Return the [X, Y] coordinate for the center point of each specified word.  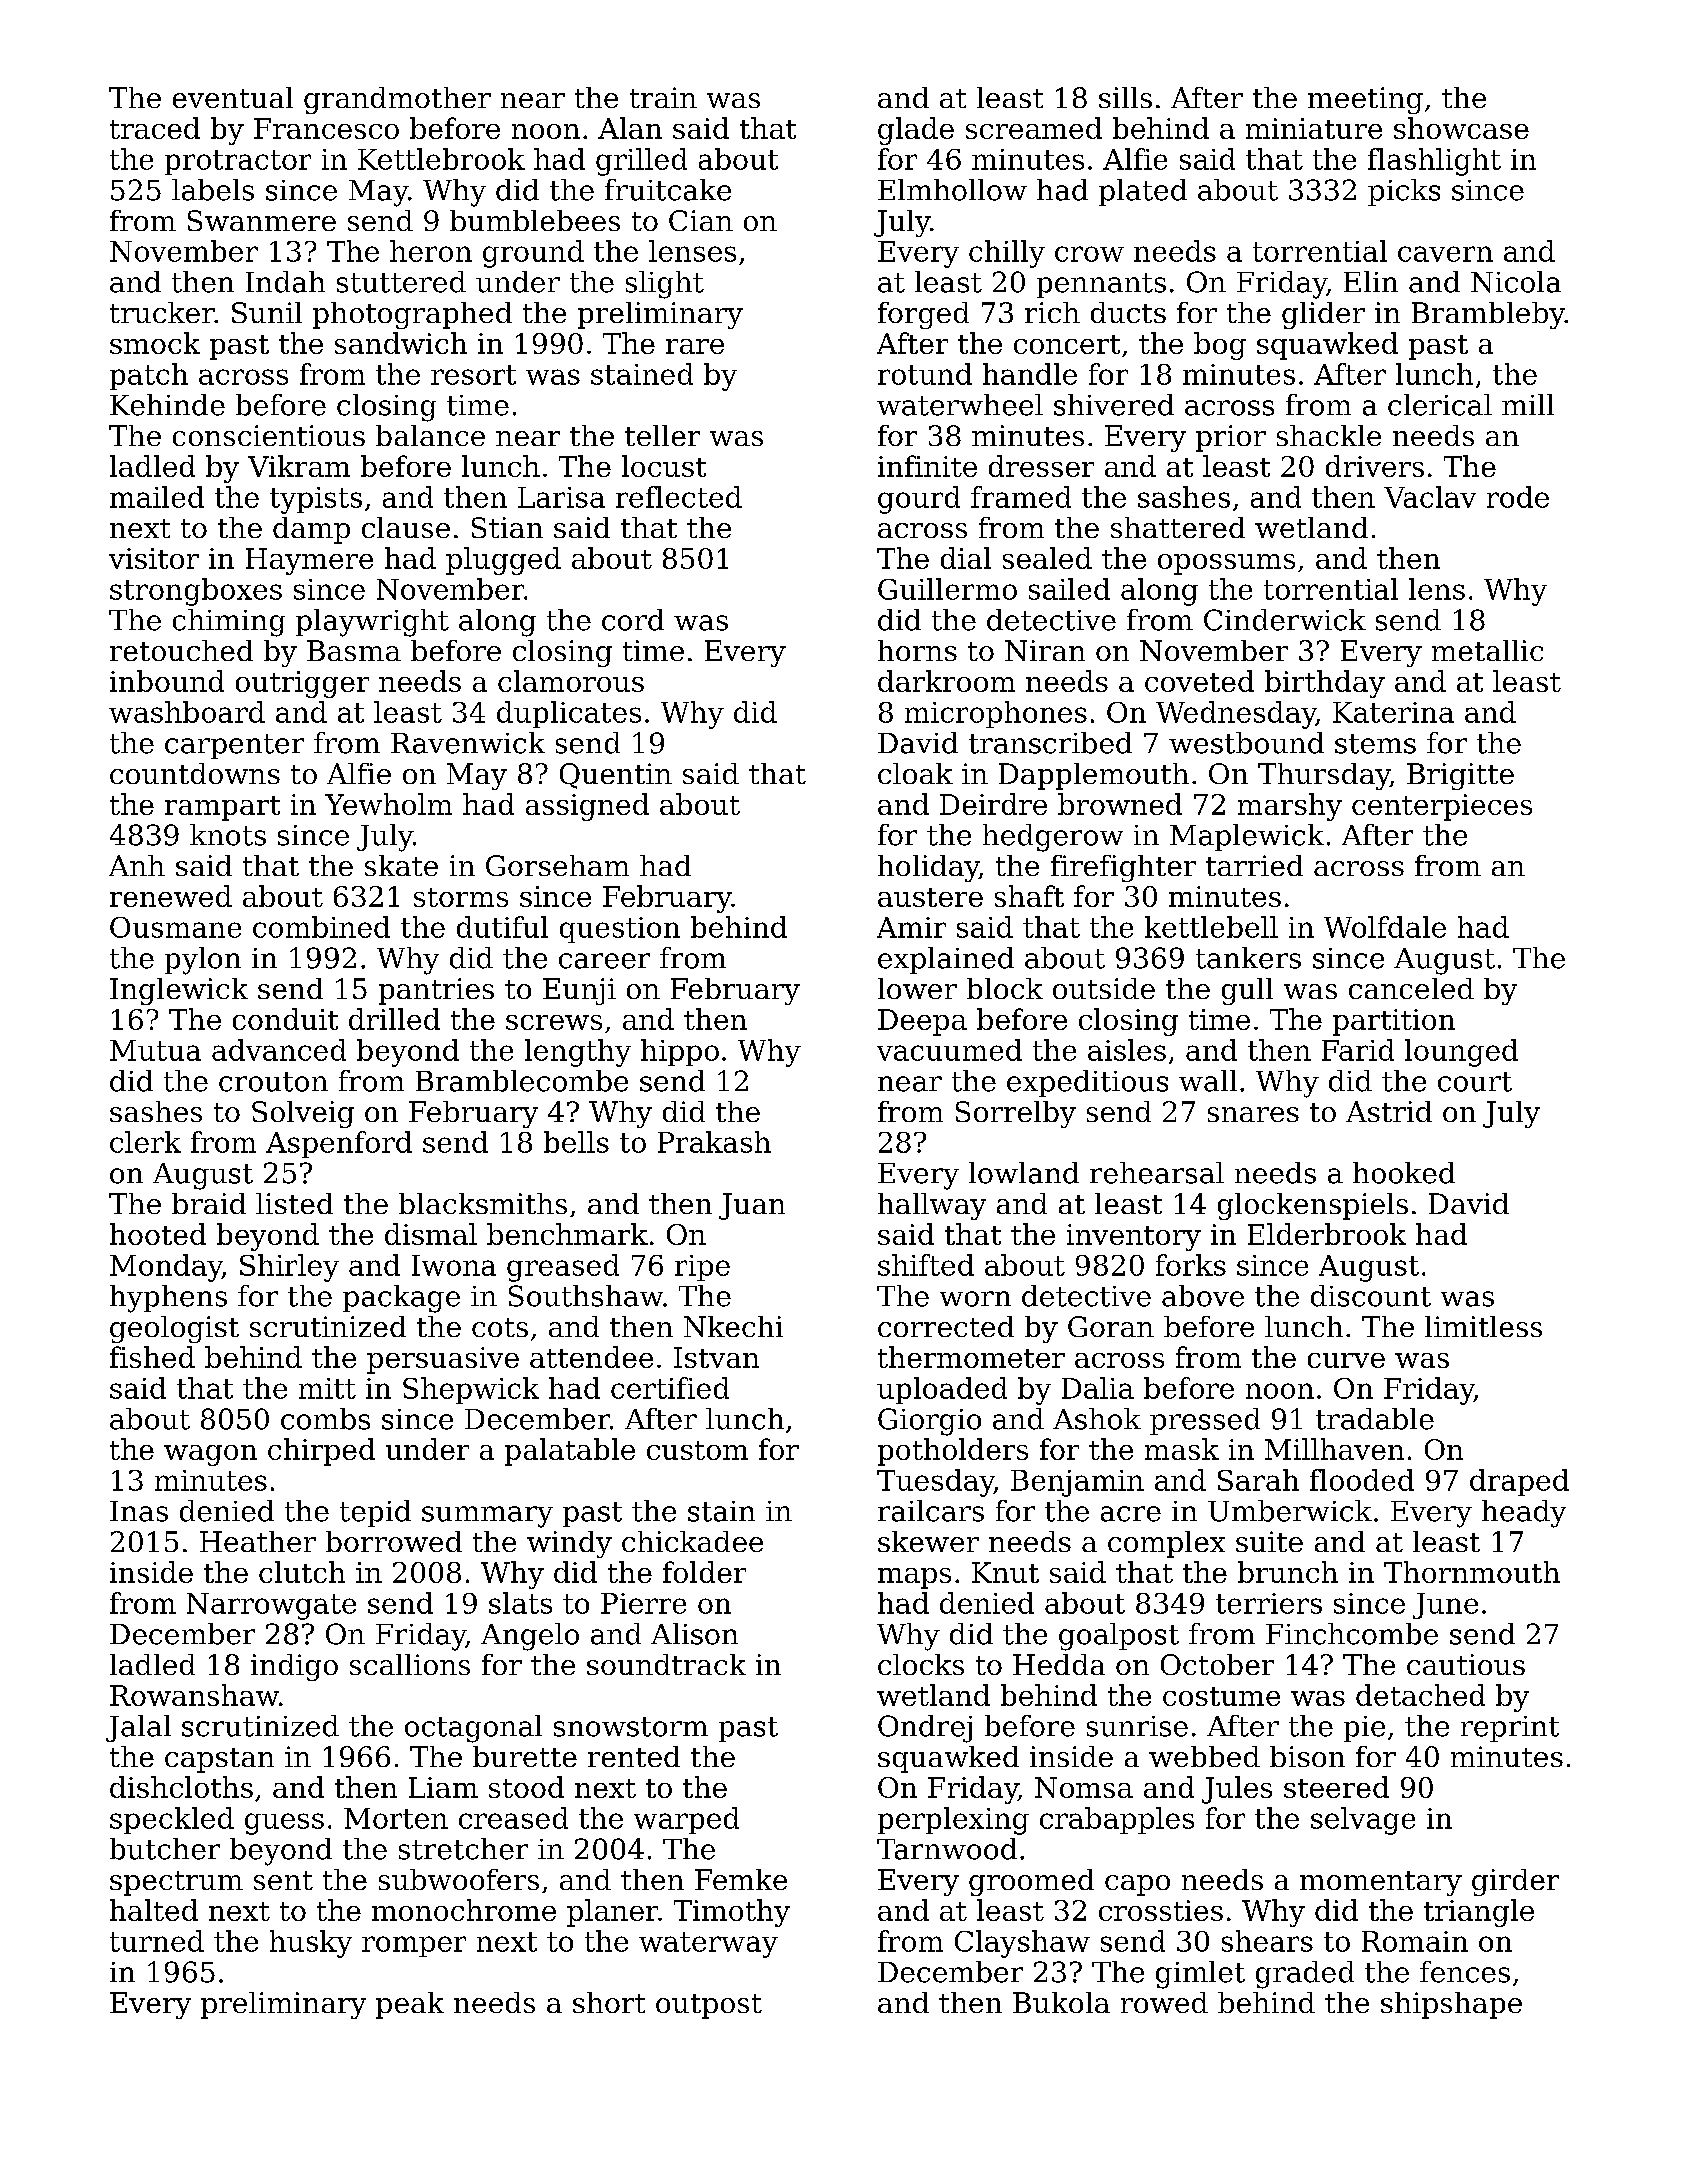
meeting [1365, 100]
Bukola [1061, 2002]
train [663, 97]
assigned [587, 807]
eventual [233, 97]
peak [410, 2005]
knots [228, 835]
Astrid [1389, 1111]
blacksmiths [483, 1203]
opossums [1226, 564]
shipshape [1451, 2005]
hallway [932, 1206]
